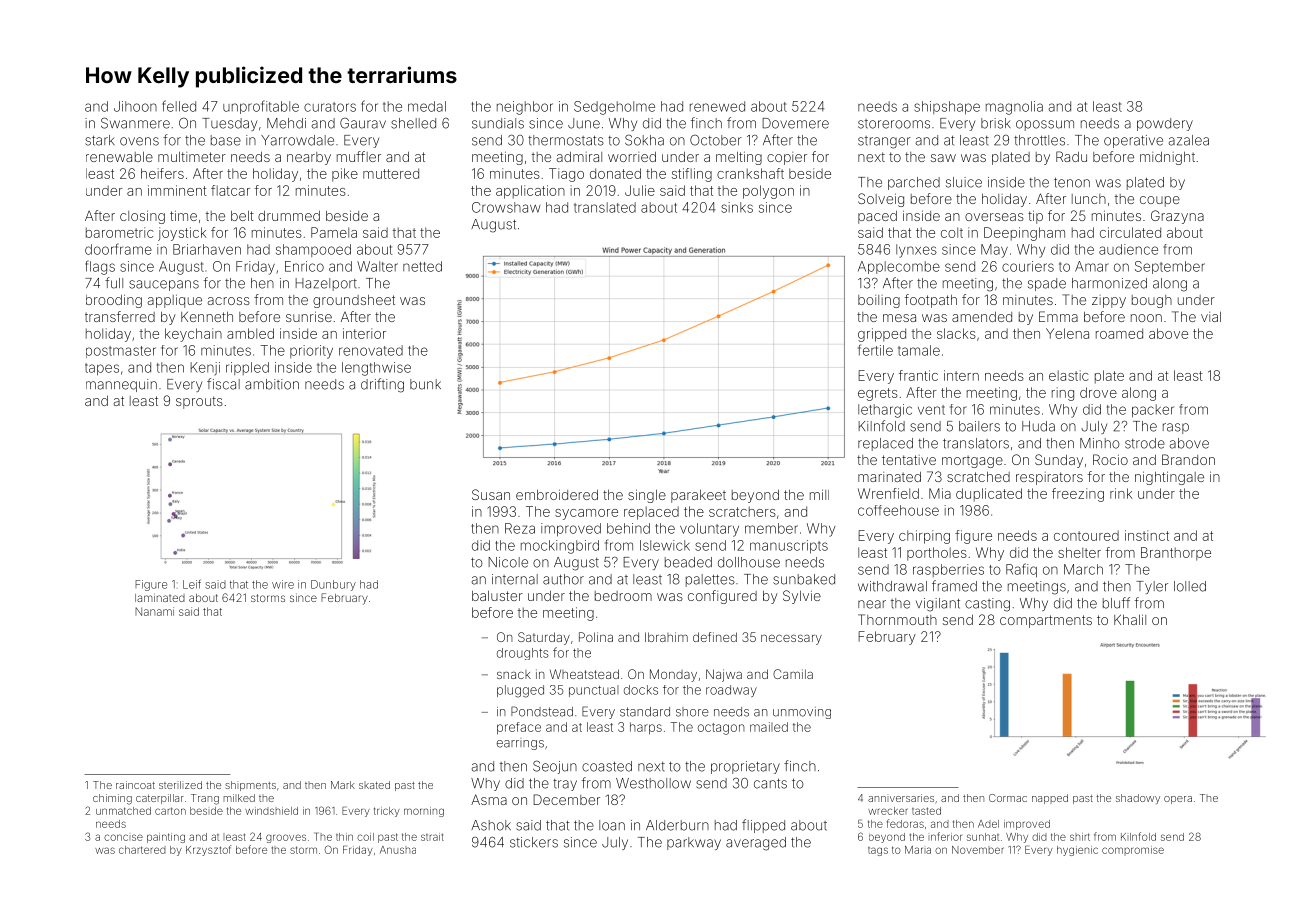  I want to click on Krzysztof, so click(208, 850).
